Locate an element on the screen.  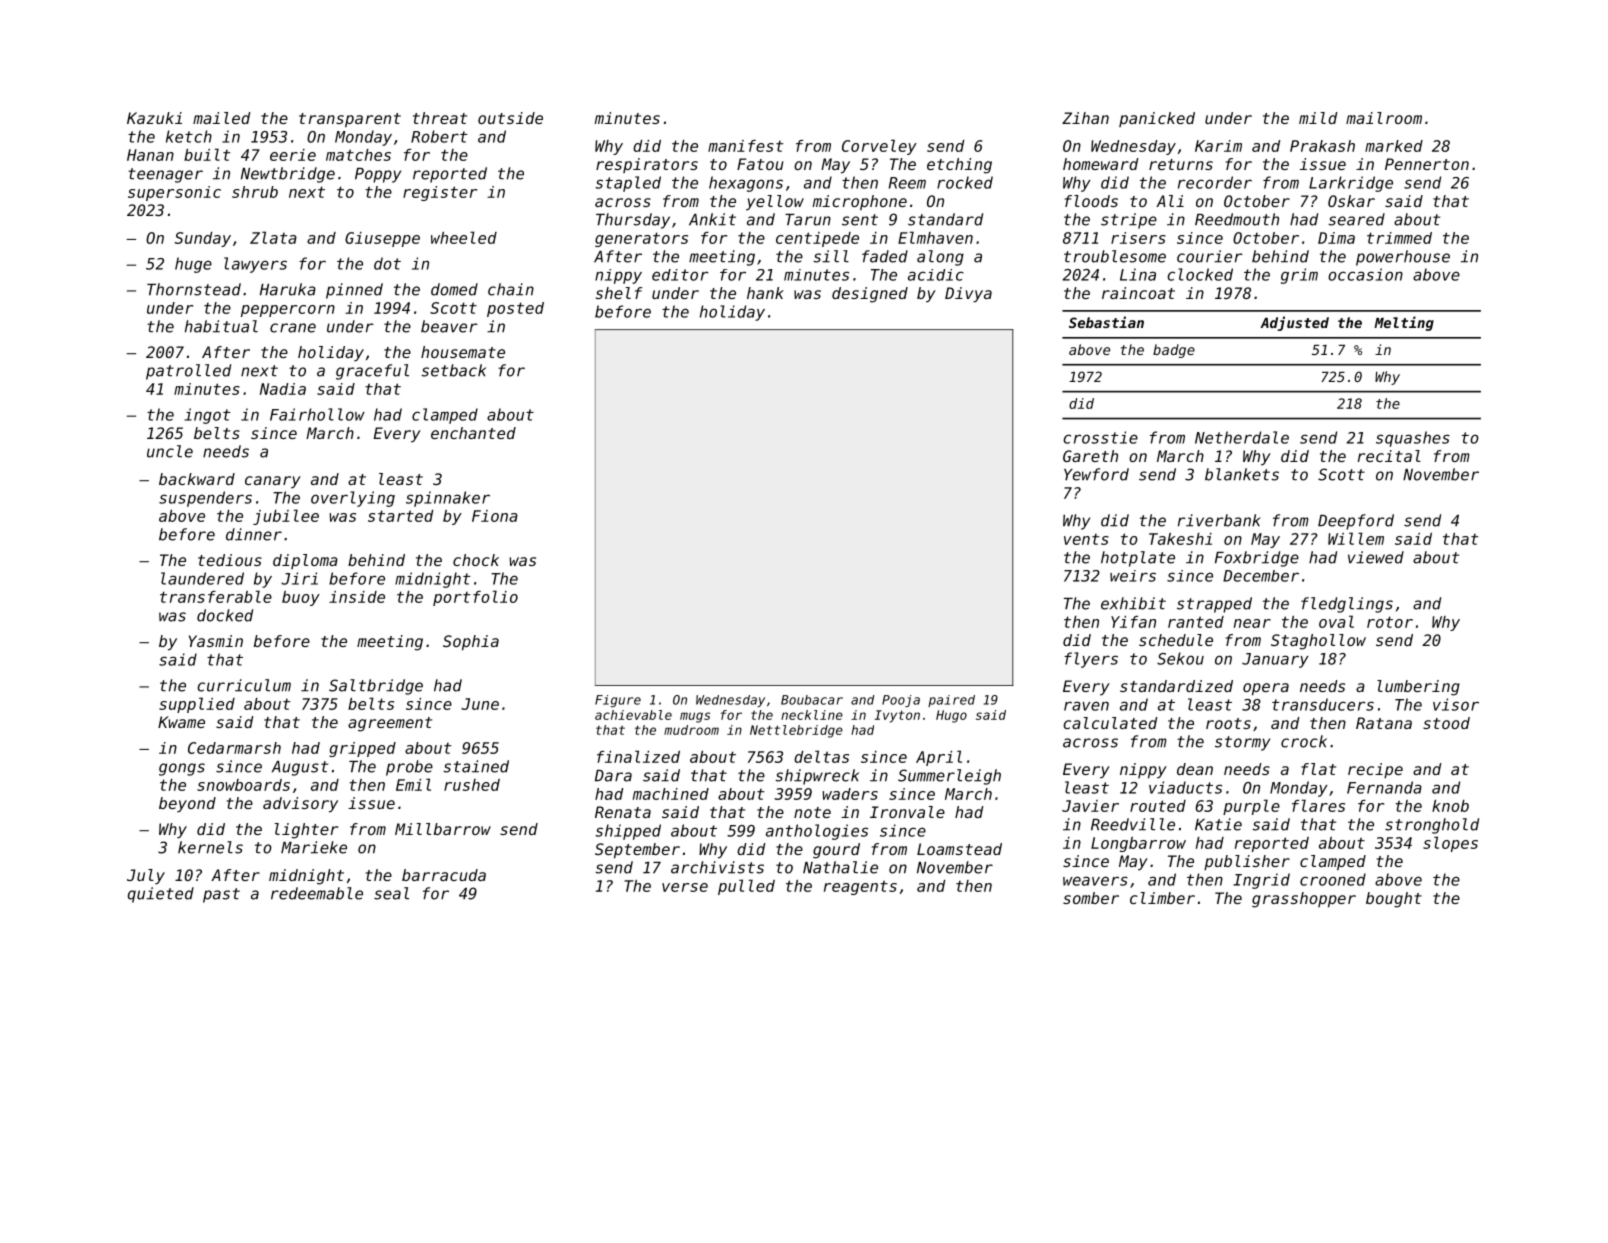
Melting is located at coordinates (1404, 323).
